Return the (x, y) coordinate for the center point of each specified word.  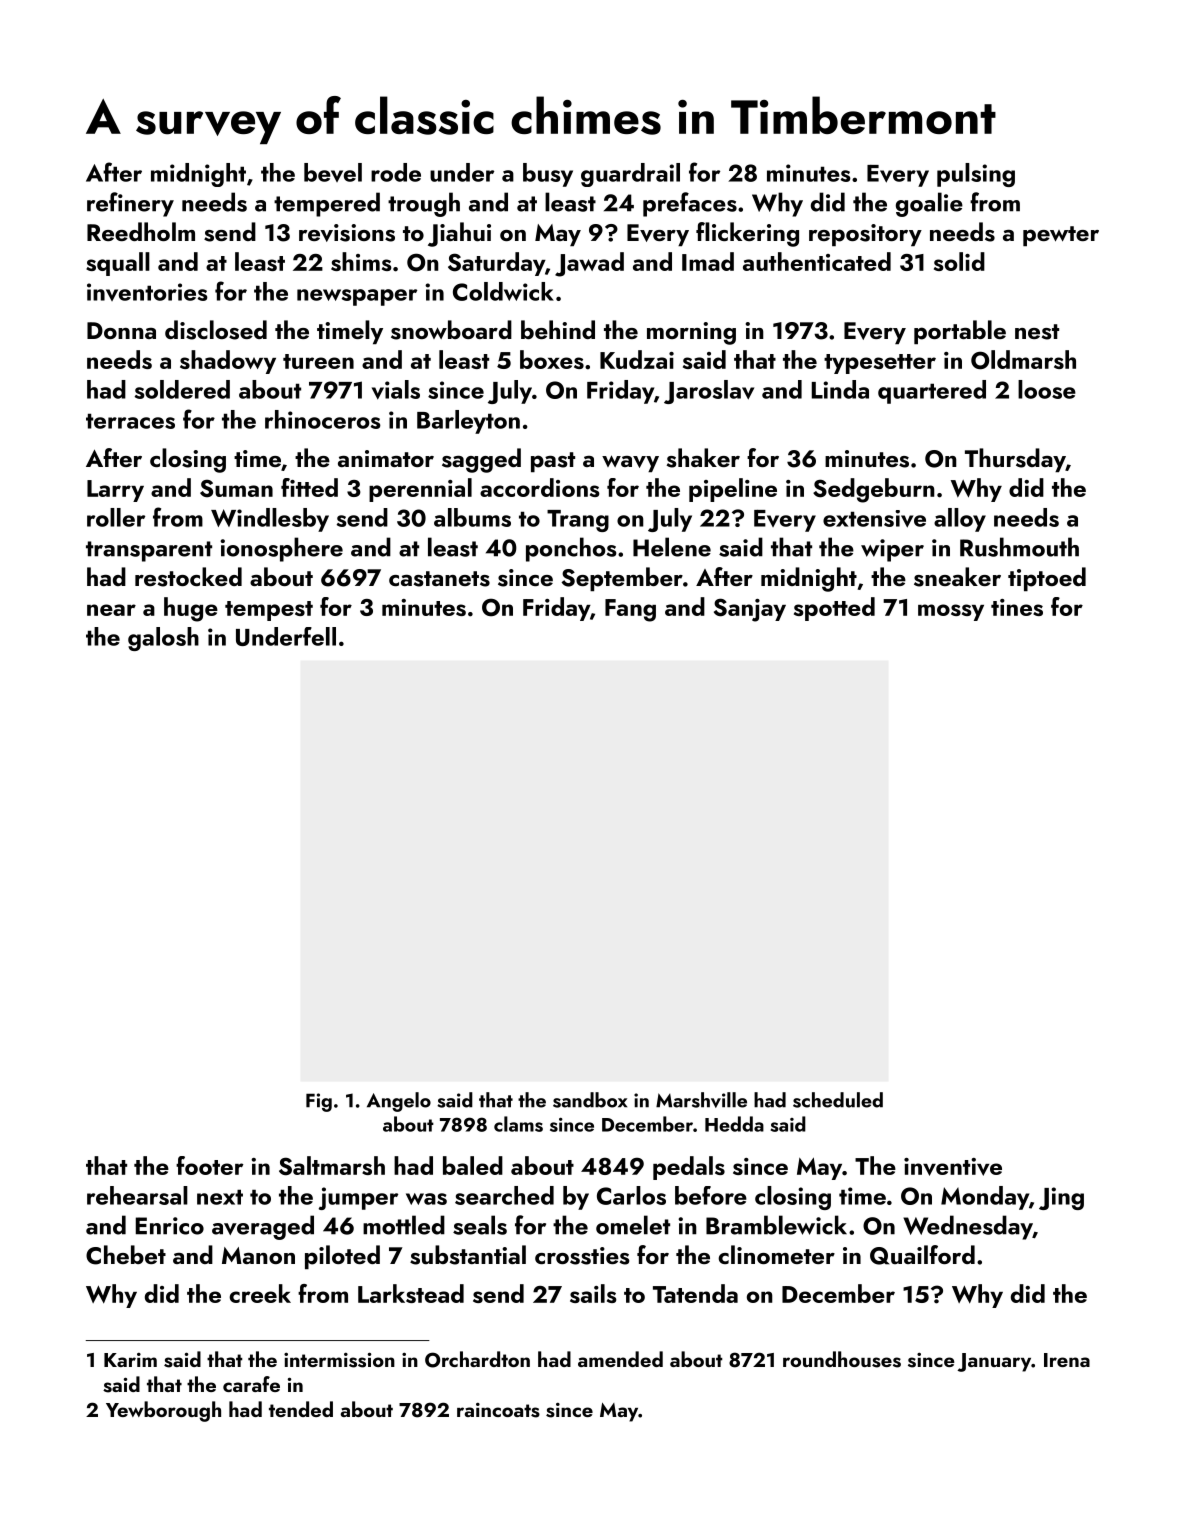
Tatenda (695, 1293)
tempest (269, 611)
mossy (951, 612)
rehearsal (137, 1195)
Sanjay (750, 610)
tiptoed (1047, 579)
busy (548, 175)
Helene (672, 547)
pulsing (976, 175)
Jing (1061, 1198)
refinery (130, 204)
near (111, 610)
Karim (130, 1360)
